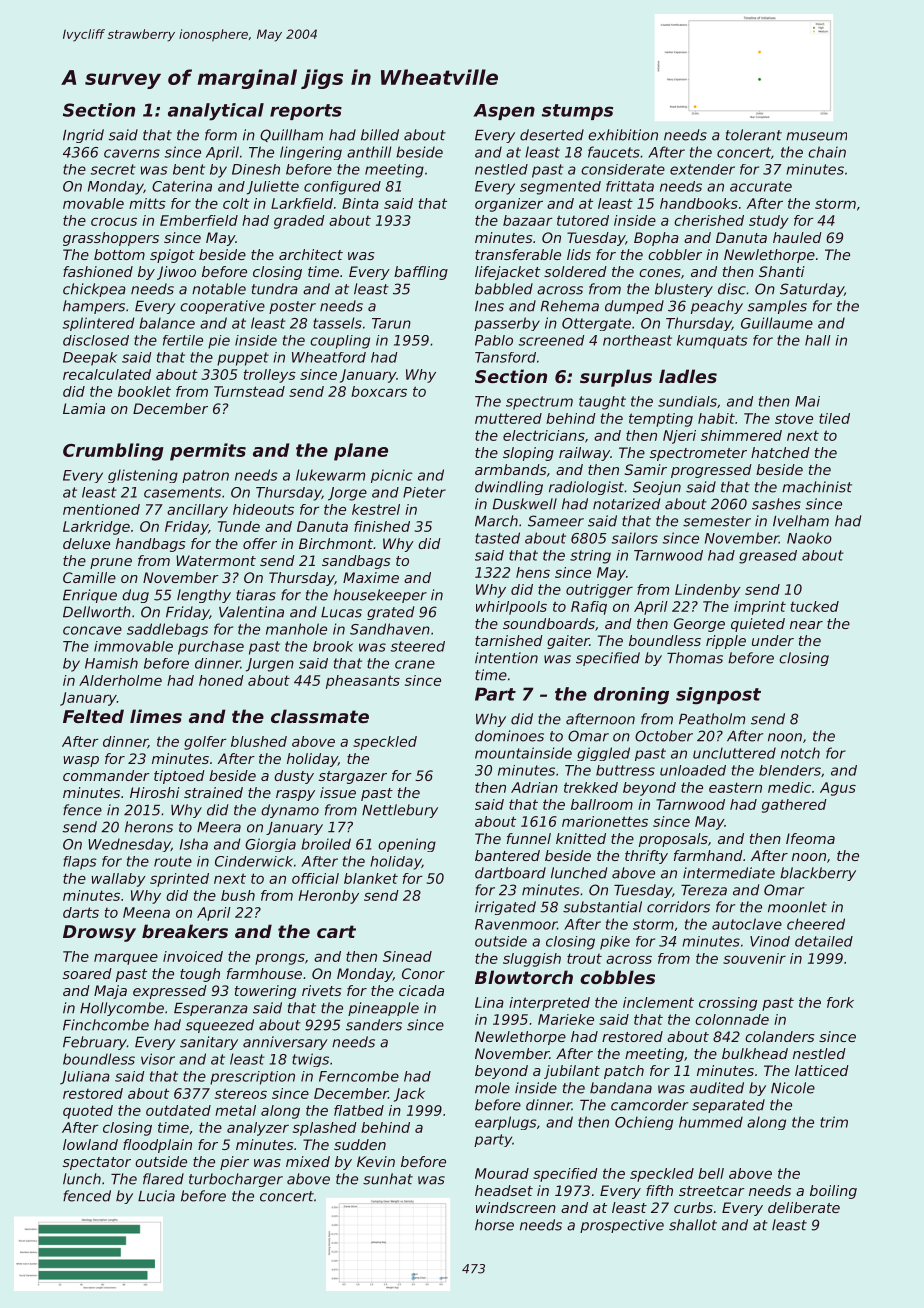 The height and width of the screenshot is (1308, 924). What do you see at coordinates (311, 153) in the screenshot?
I see `lingering` at bounding box center [311, 153].
